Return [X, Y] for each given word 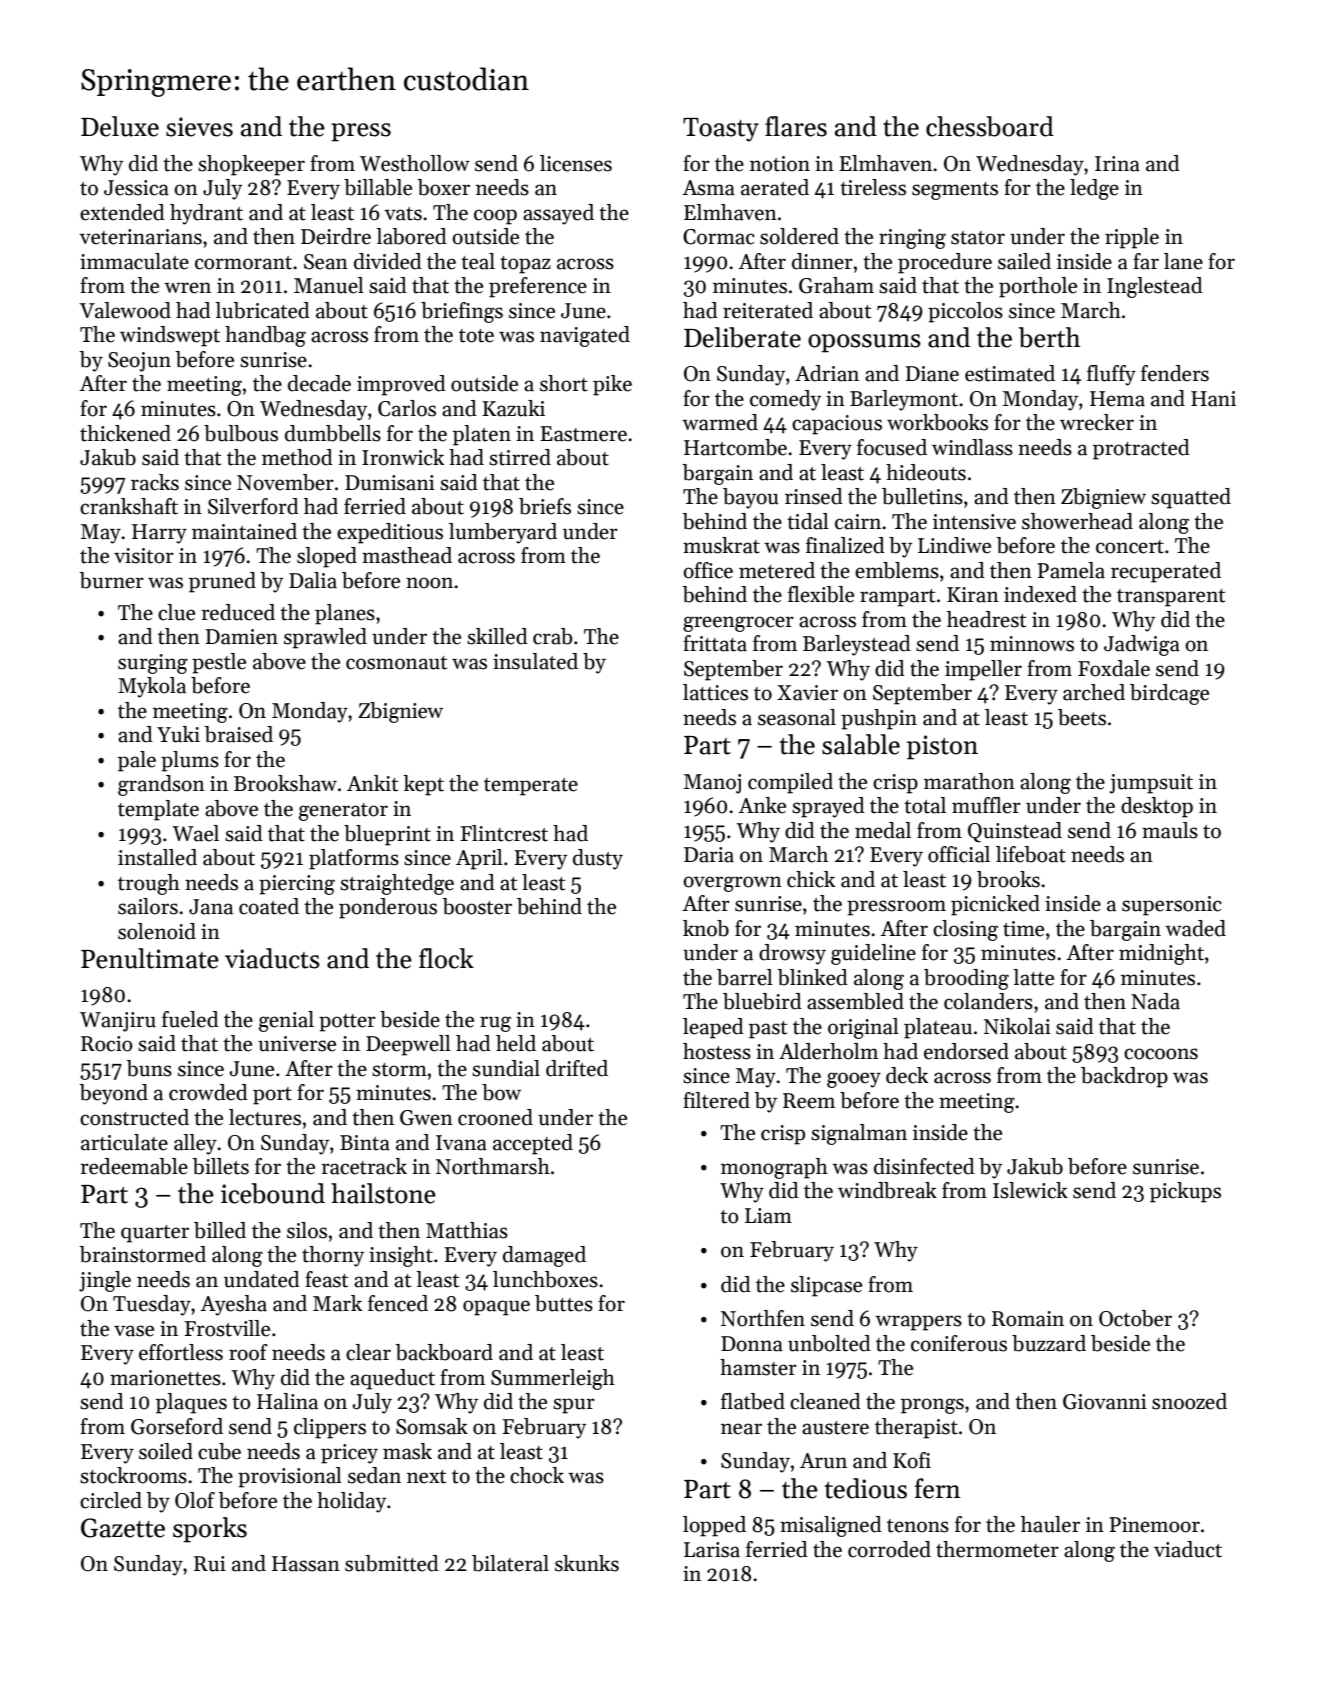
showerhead [1077, 521]
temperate [531, 787]
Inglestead [1155, 287]
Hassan [306, 1564]
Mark [337, 1303]
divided [388, 261]
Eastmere [583, 434]
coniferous [959, 1343]
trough [149, 884]
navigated [585, 336]
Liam [768, 1216]
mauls [1170, 830]
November [285, 482]
